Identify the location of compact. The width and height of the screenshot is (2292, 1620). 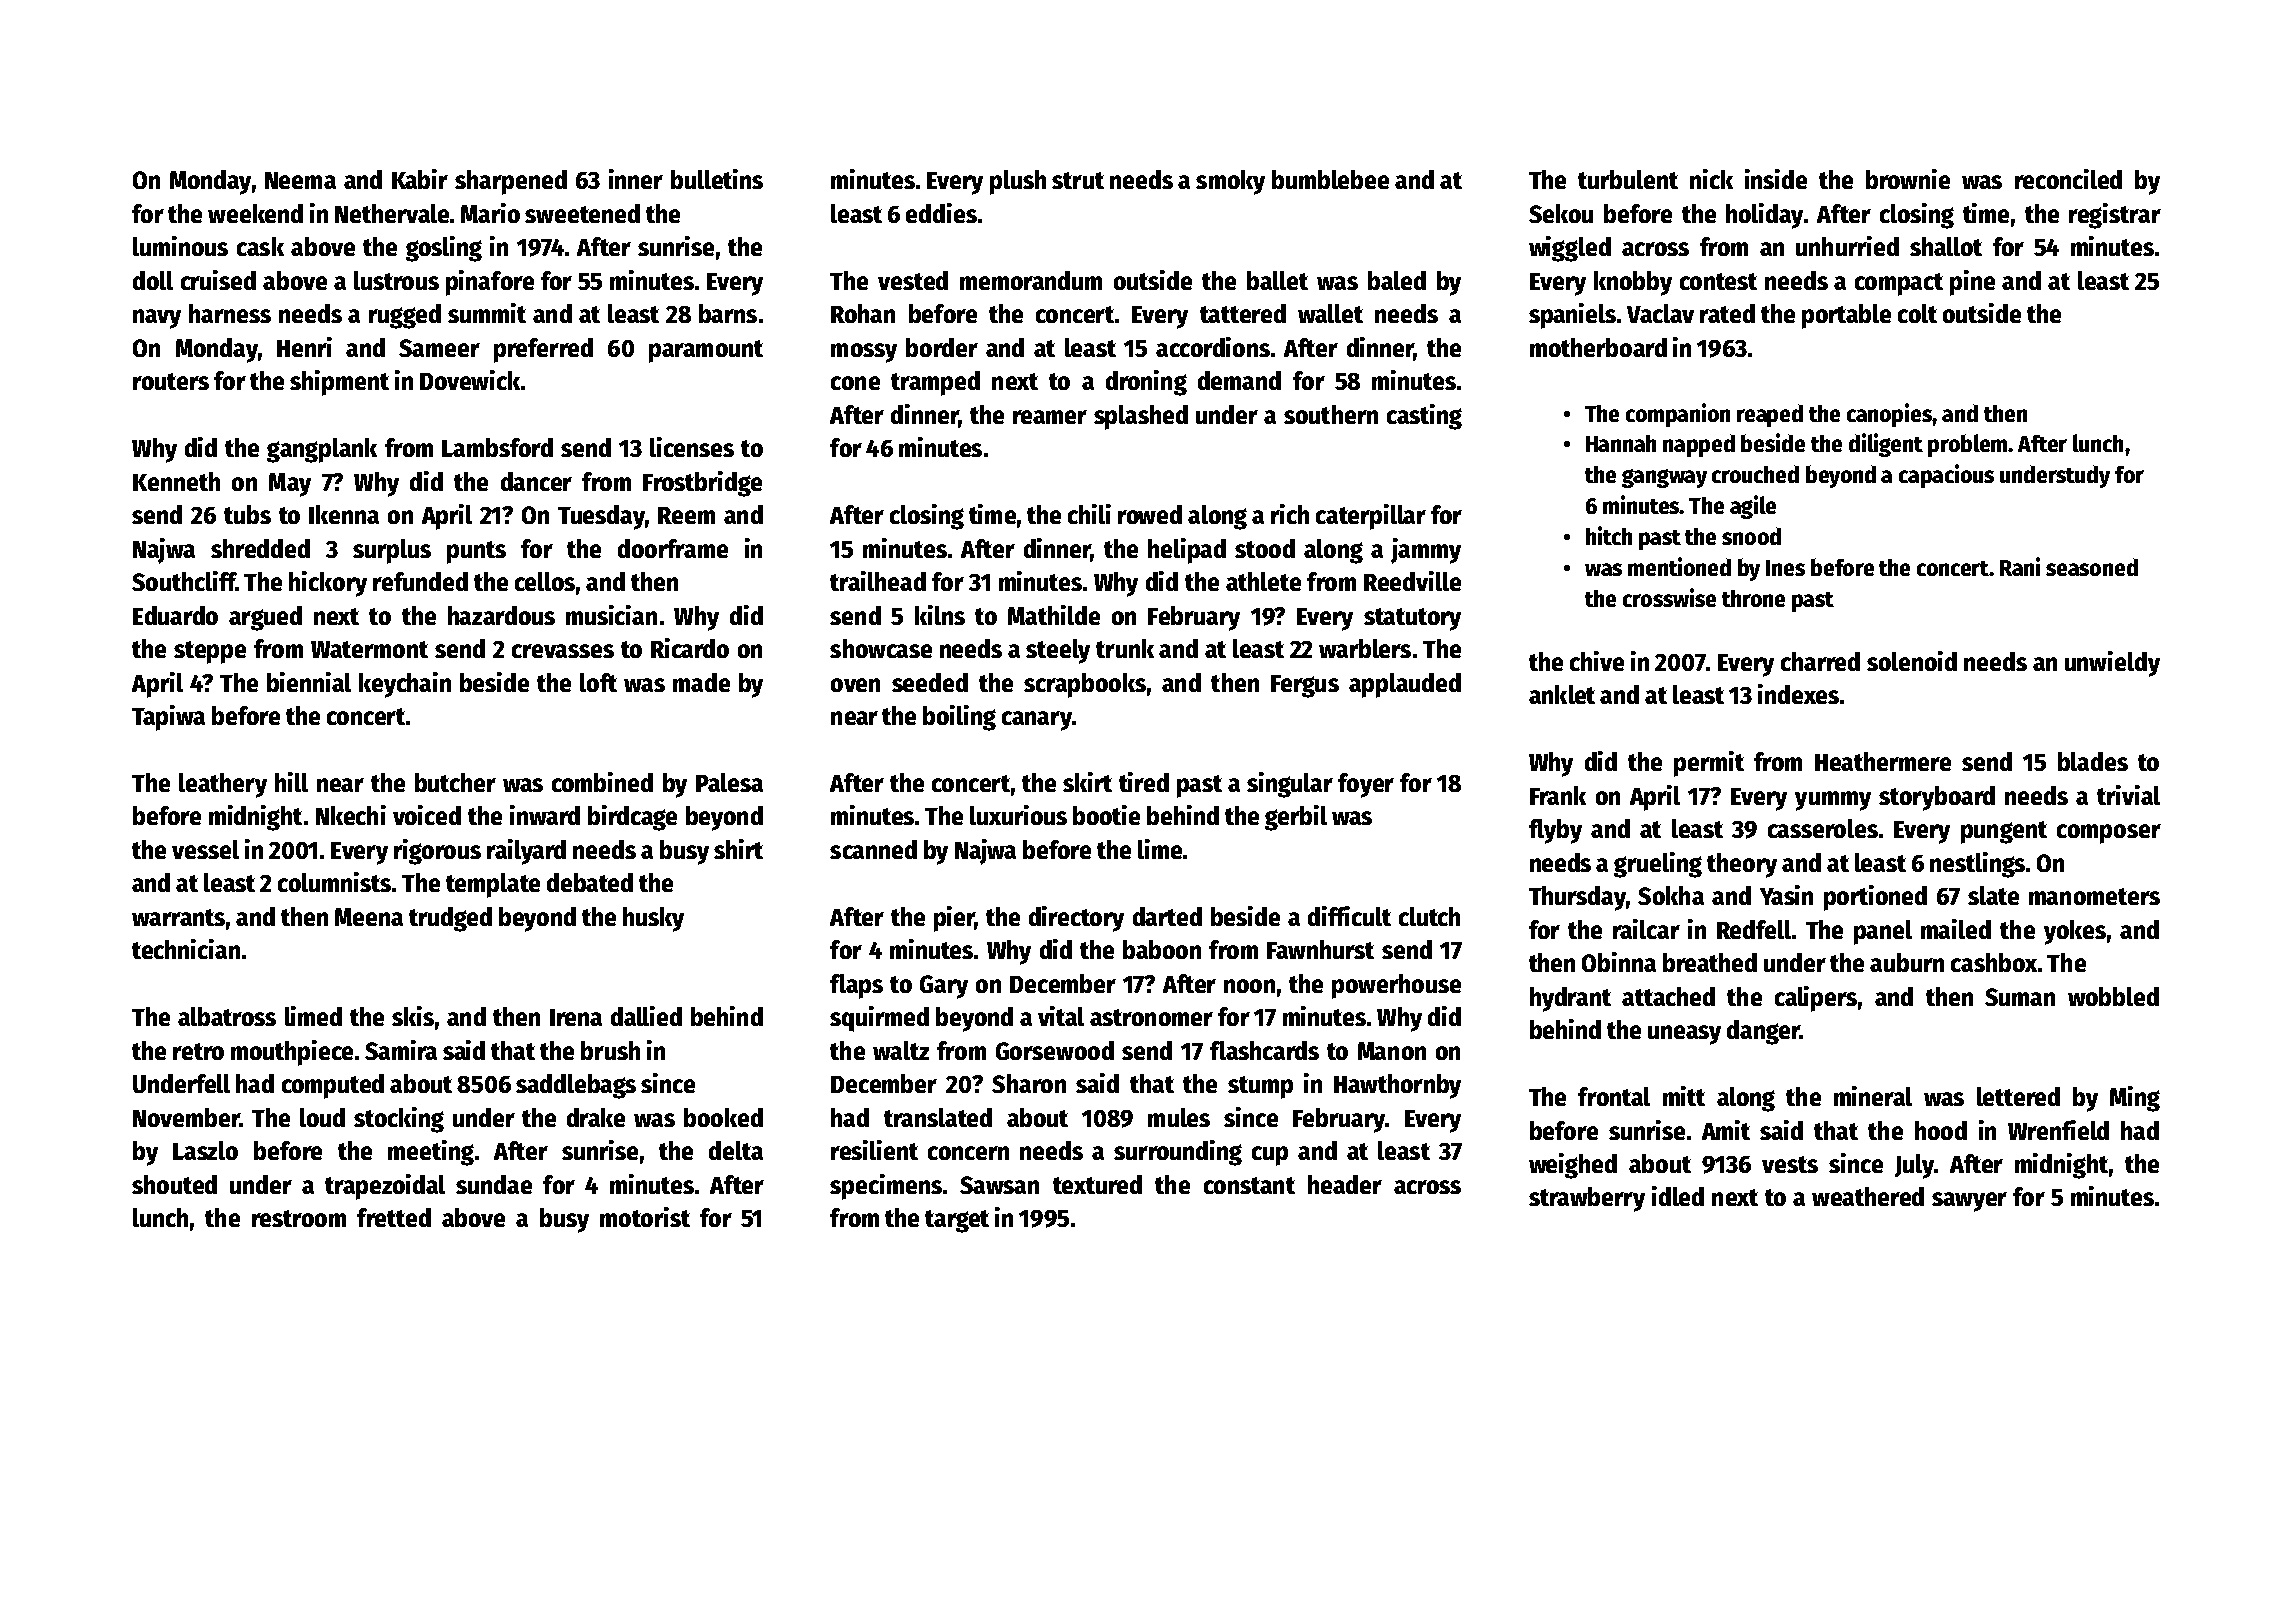
(1899, 284).
